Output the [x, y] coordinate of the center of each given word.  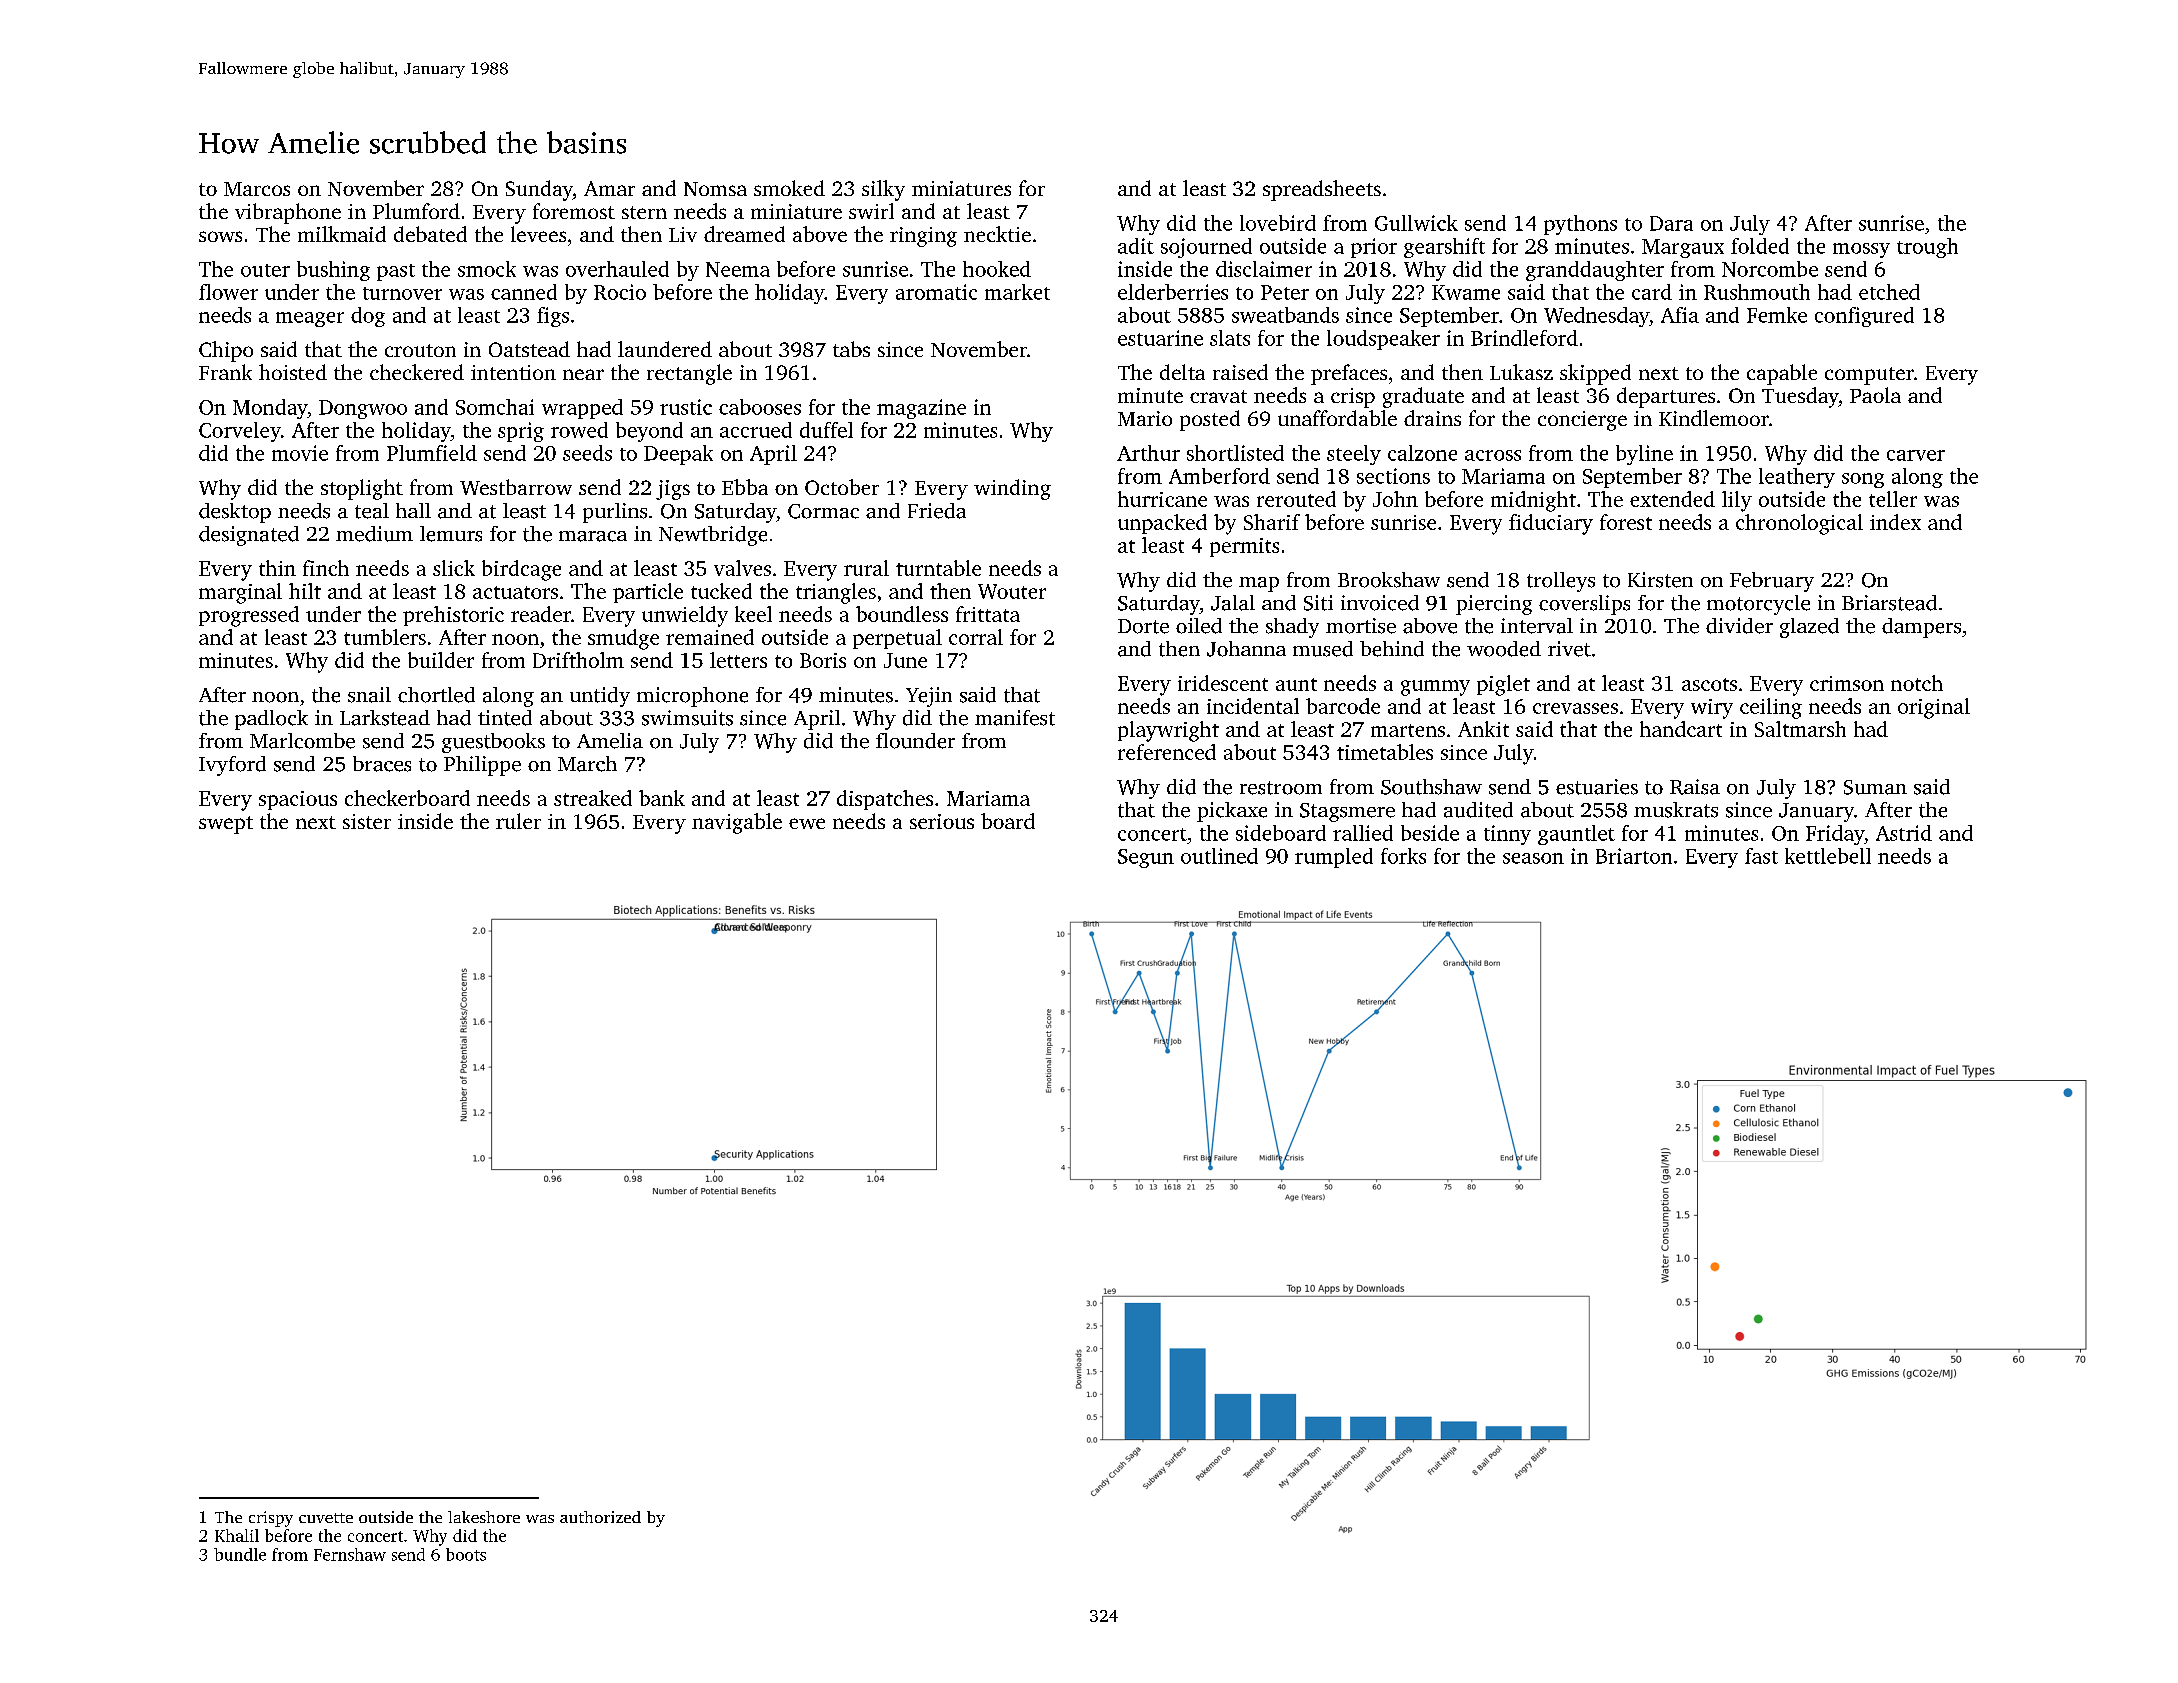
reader [541, 614]
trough [1927, 248]
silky [883, 190]
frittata [988, 614]
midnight [1533, 501]
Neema [738, 269]
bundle [240, 1554]
